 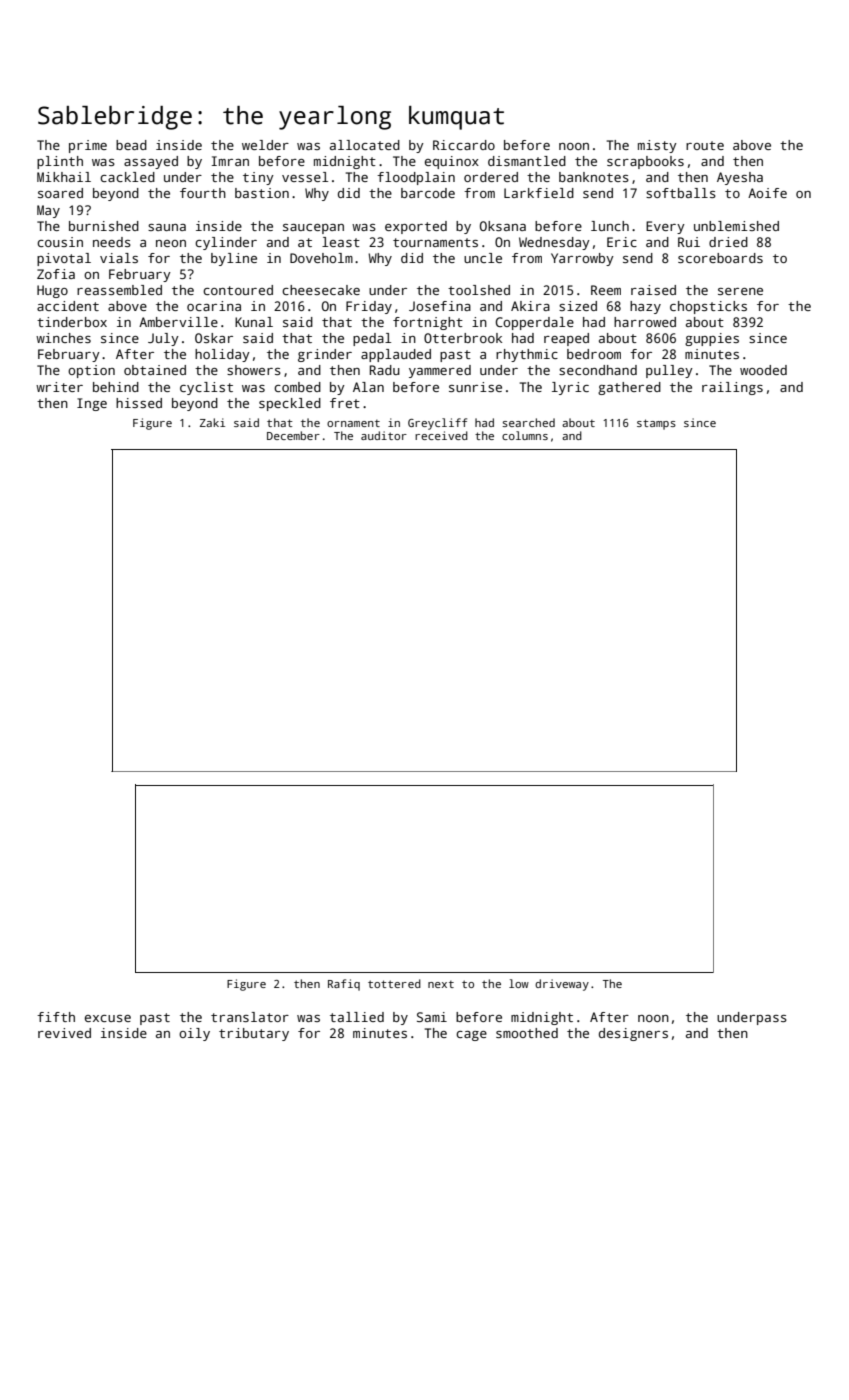 I want to click on prime, so click(x=88, y=146).
